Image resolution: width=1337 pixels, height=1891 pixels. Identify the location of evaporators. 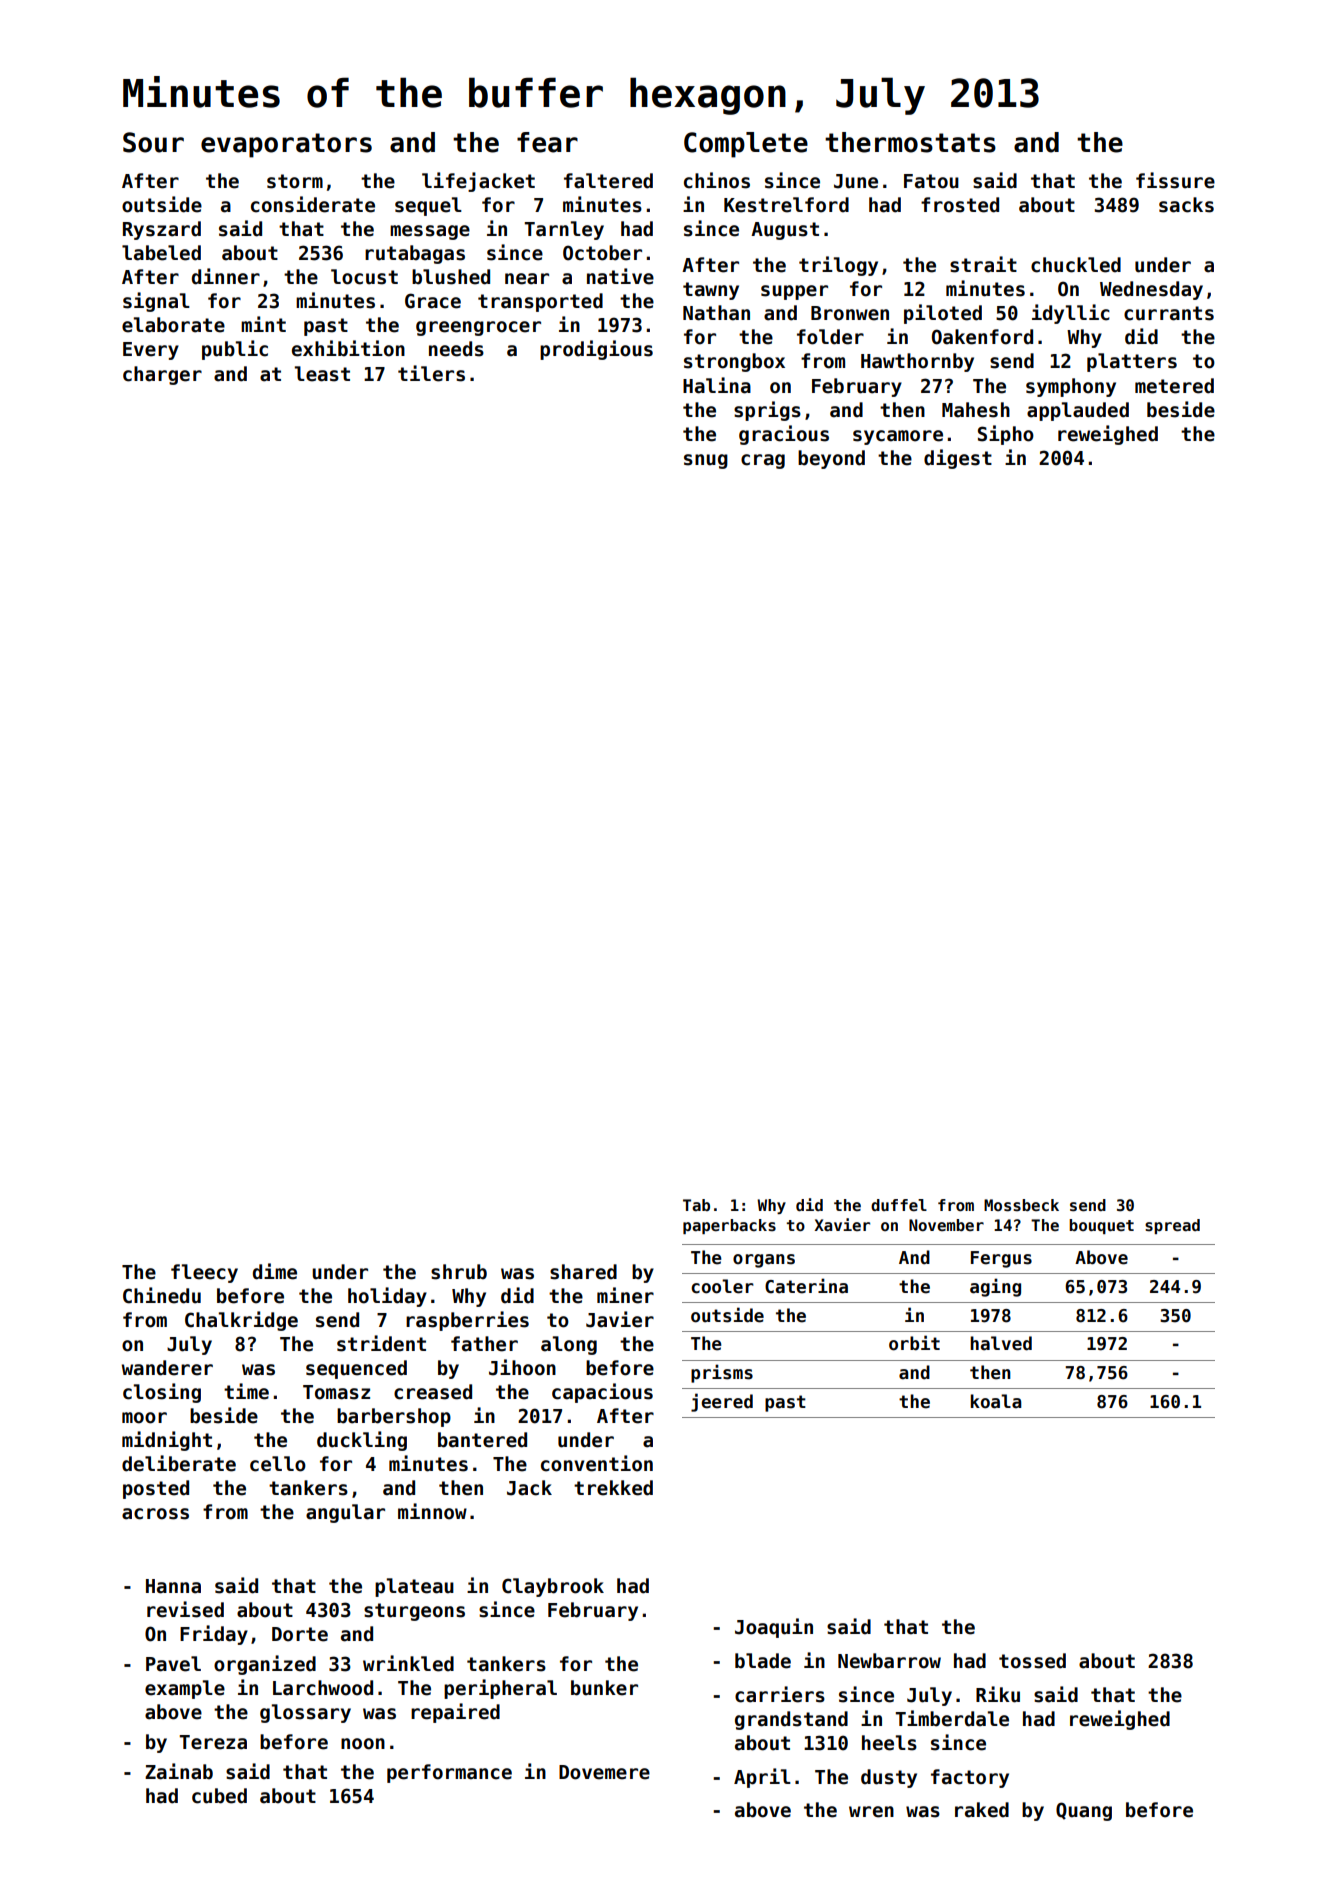
(286, 145).
